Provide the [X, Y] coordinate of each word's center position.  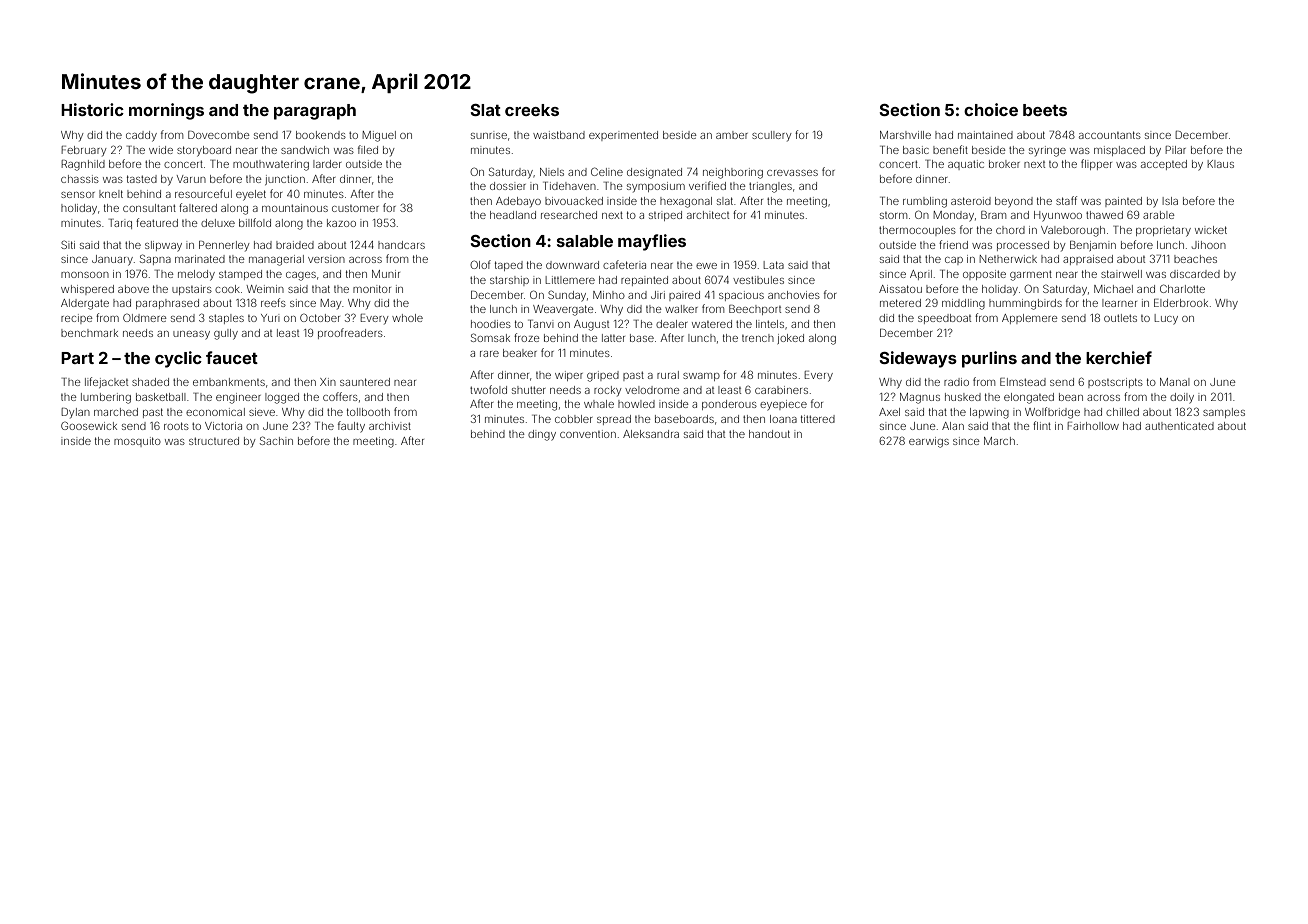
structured [214, 441]
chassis [80, 179]
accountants [1110, 135]
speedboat [944, 319]
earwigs [929, 442]
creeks [532, 110]
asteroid [971, 201]
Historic [92, 109]
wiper [569, 376]
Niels [552, 172]
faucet [232, 357]
